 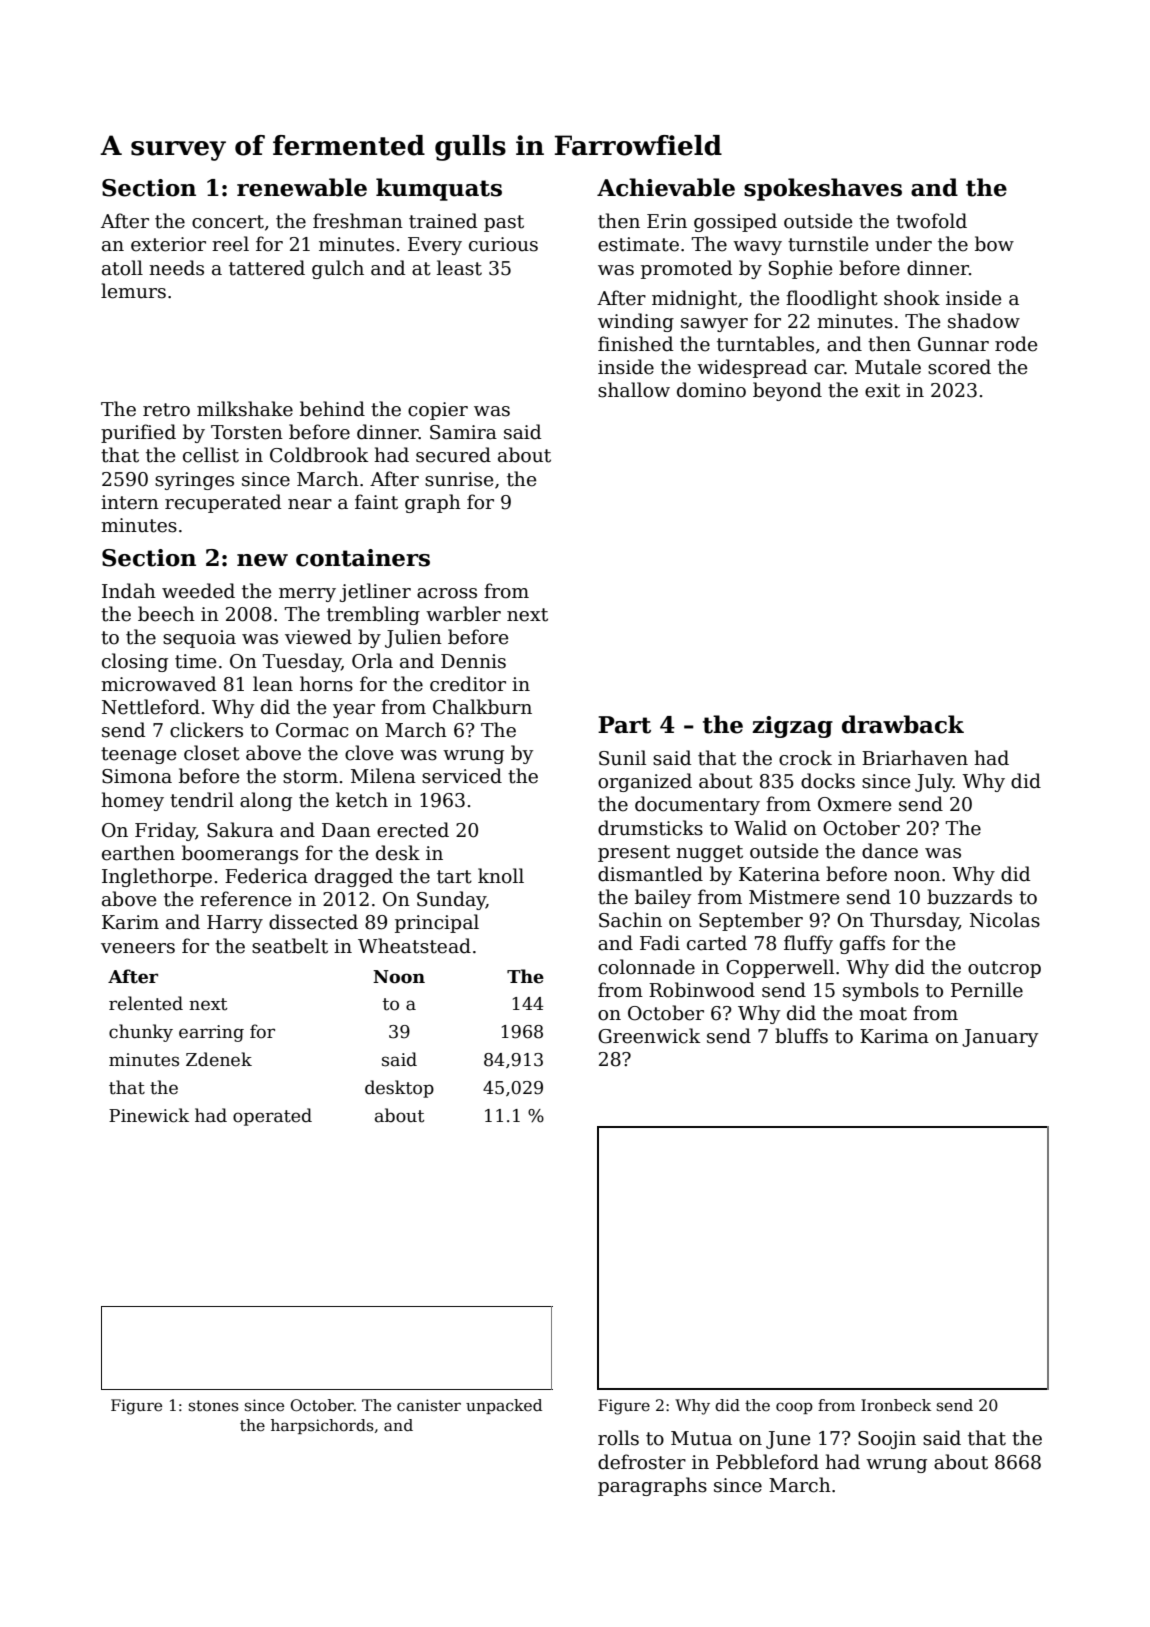 What do you see at coordinates (808, 944) in the document?
I see `fluffy` at bounding box center [808, 944].
